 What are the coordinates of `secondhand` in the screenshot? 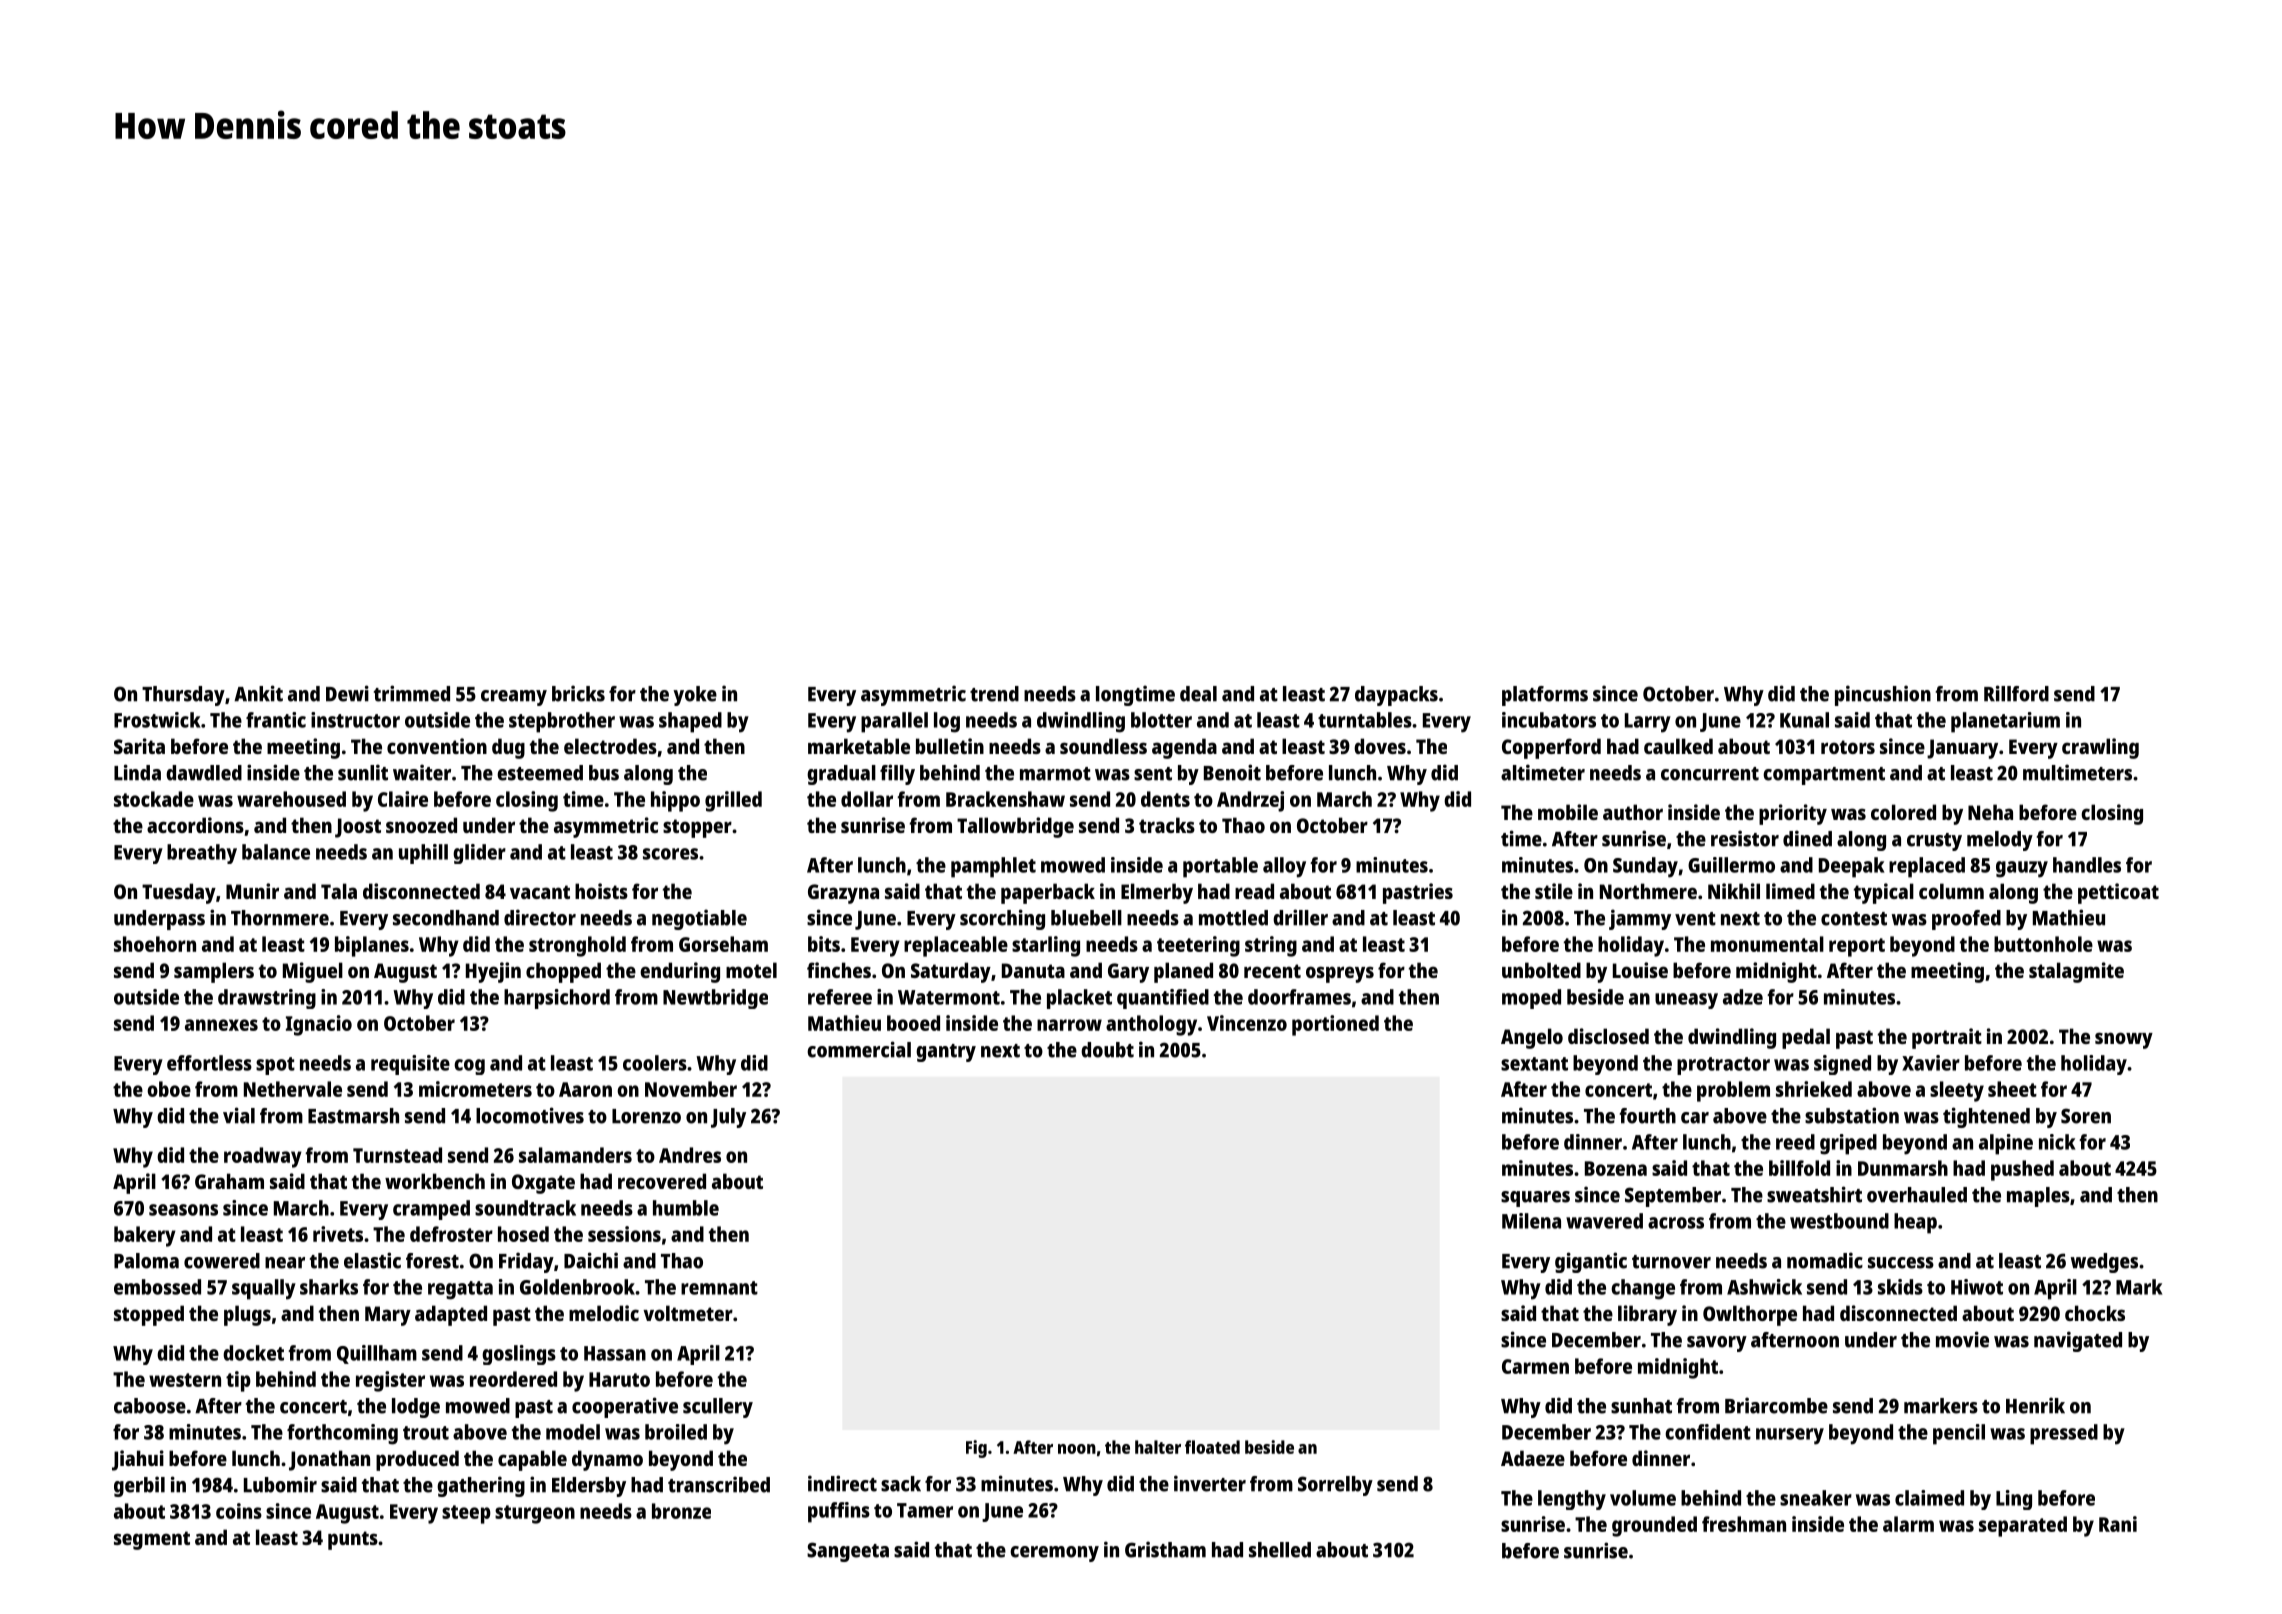 It's located at (446, 918).
